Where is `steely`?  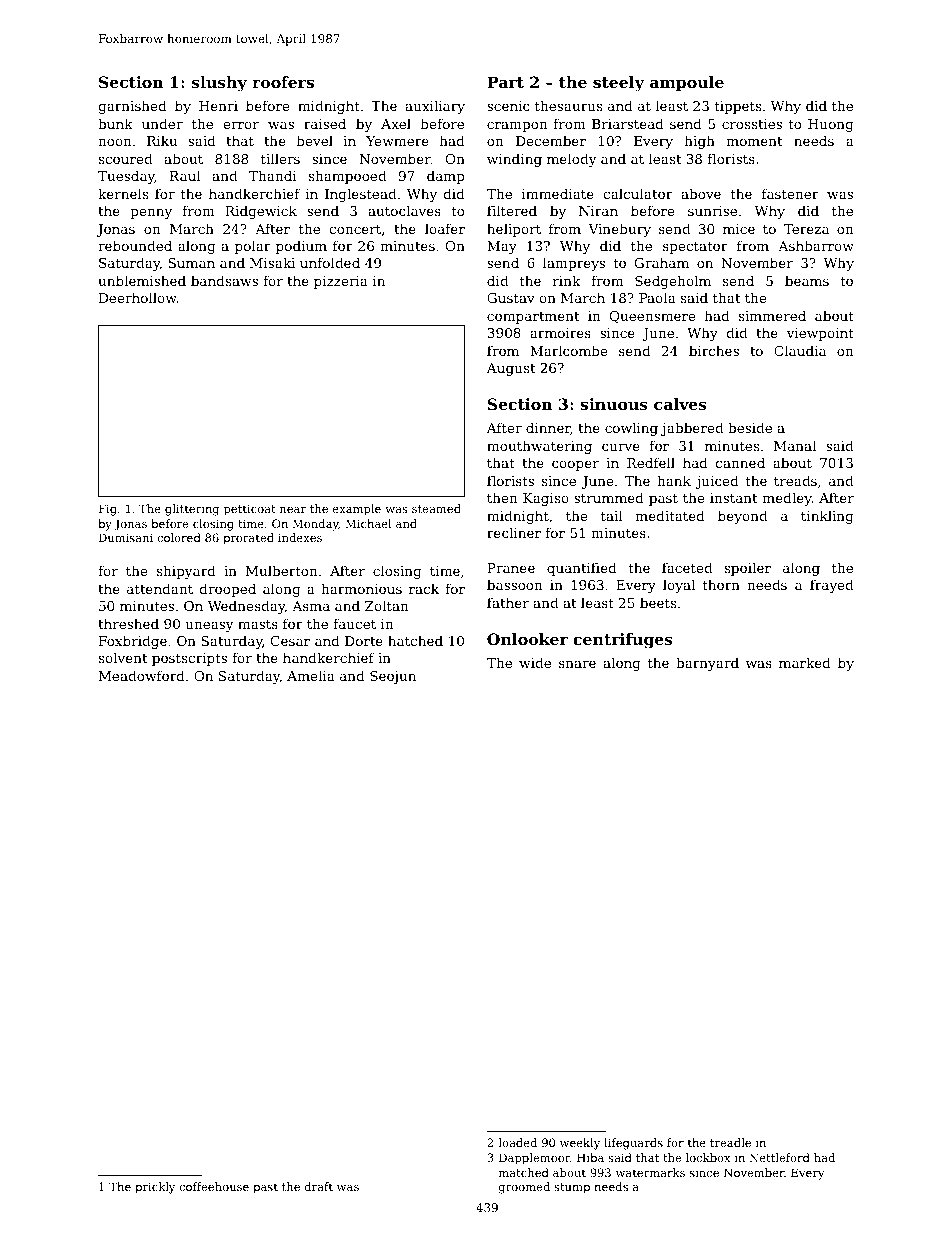 steely is located at coordinates (618, 84).
